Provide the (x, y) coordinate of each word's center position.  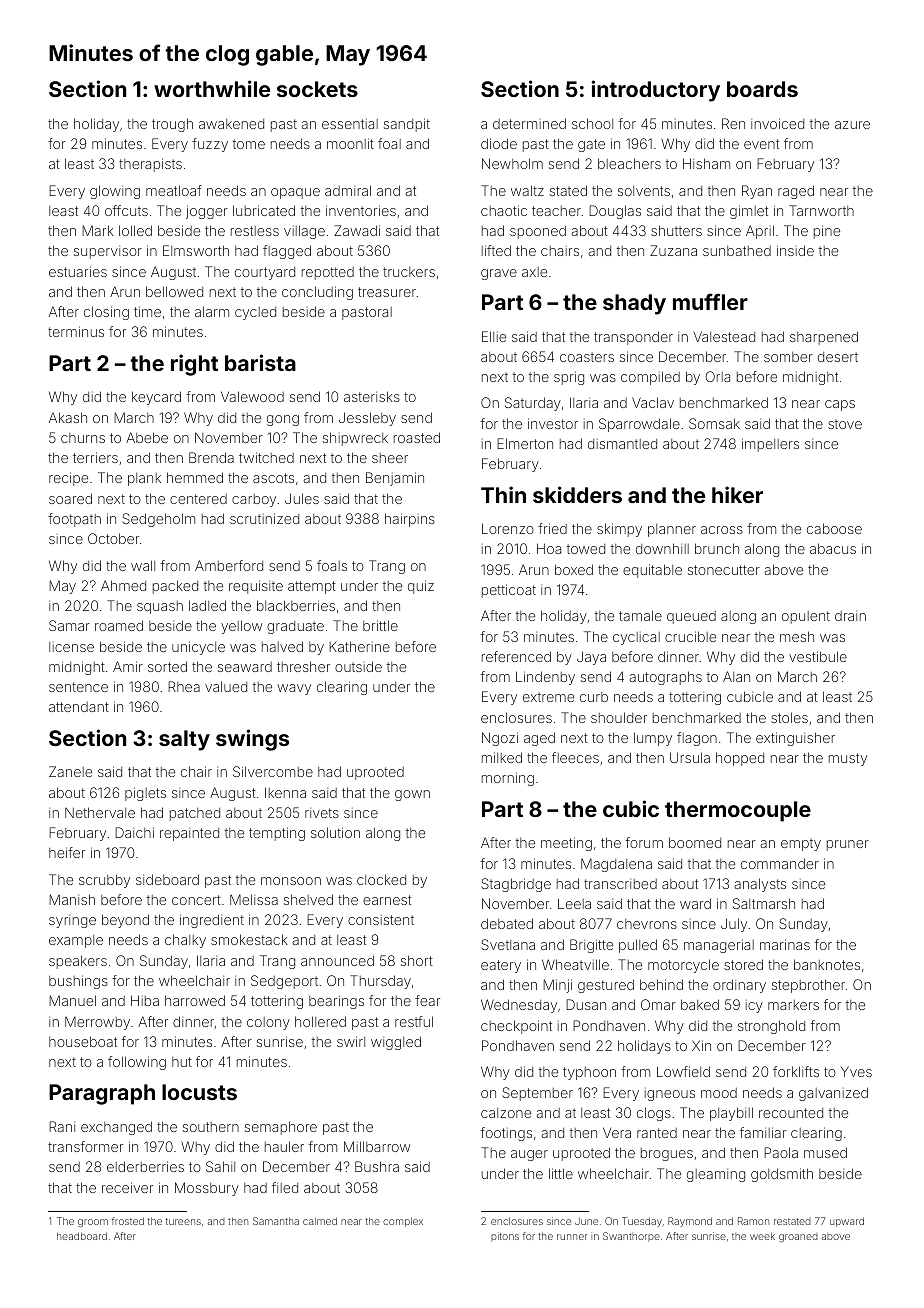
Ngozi (500, 739)
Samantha (276, 1221)
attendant (79, 707)
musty (848, 759)
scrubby (104, 881)
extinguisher (795, 739)
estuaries (78, 271)
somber (788, 357)
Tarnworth (821, 210)
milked (502, 757)
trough (172, 125)
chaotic (504, 210)
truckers (409, 272)
